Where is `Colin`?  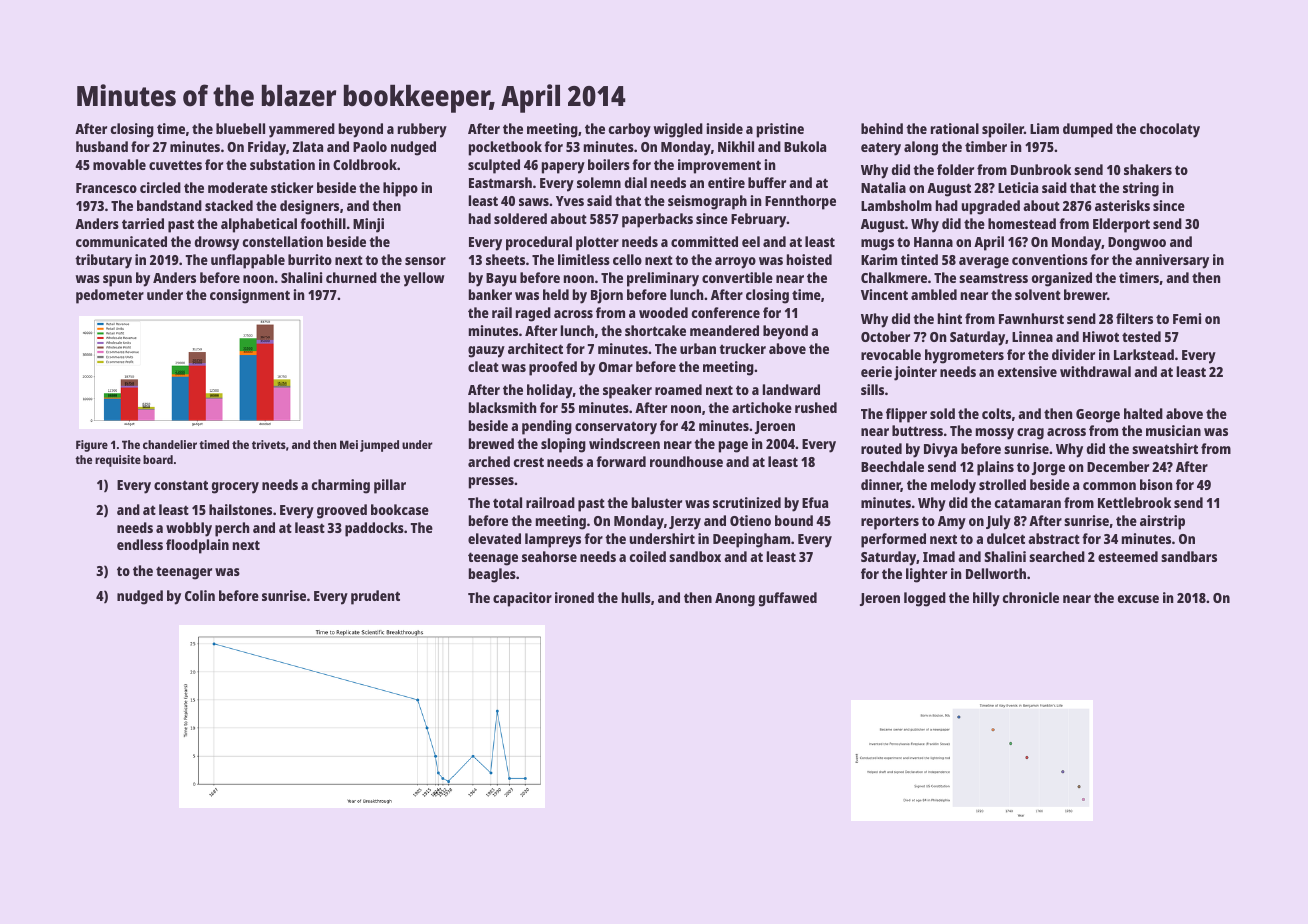 Colin is located at coordinates (200, 595).
